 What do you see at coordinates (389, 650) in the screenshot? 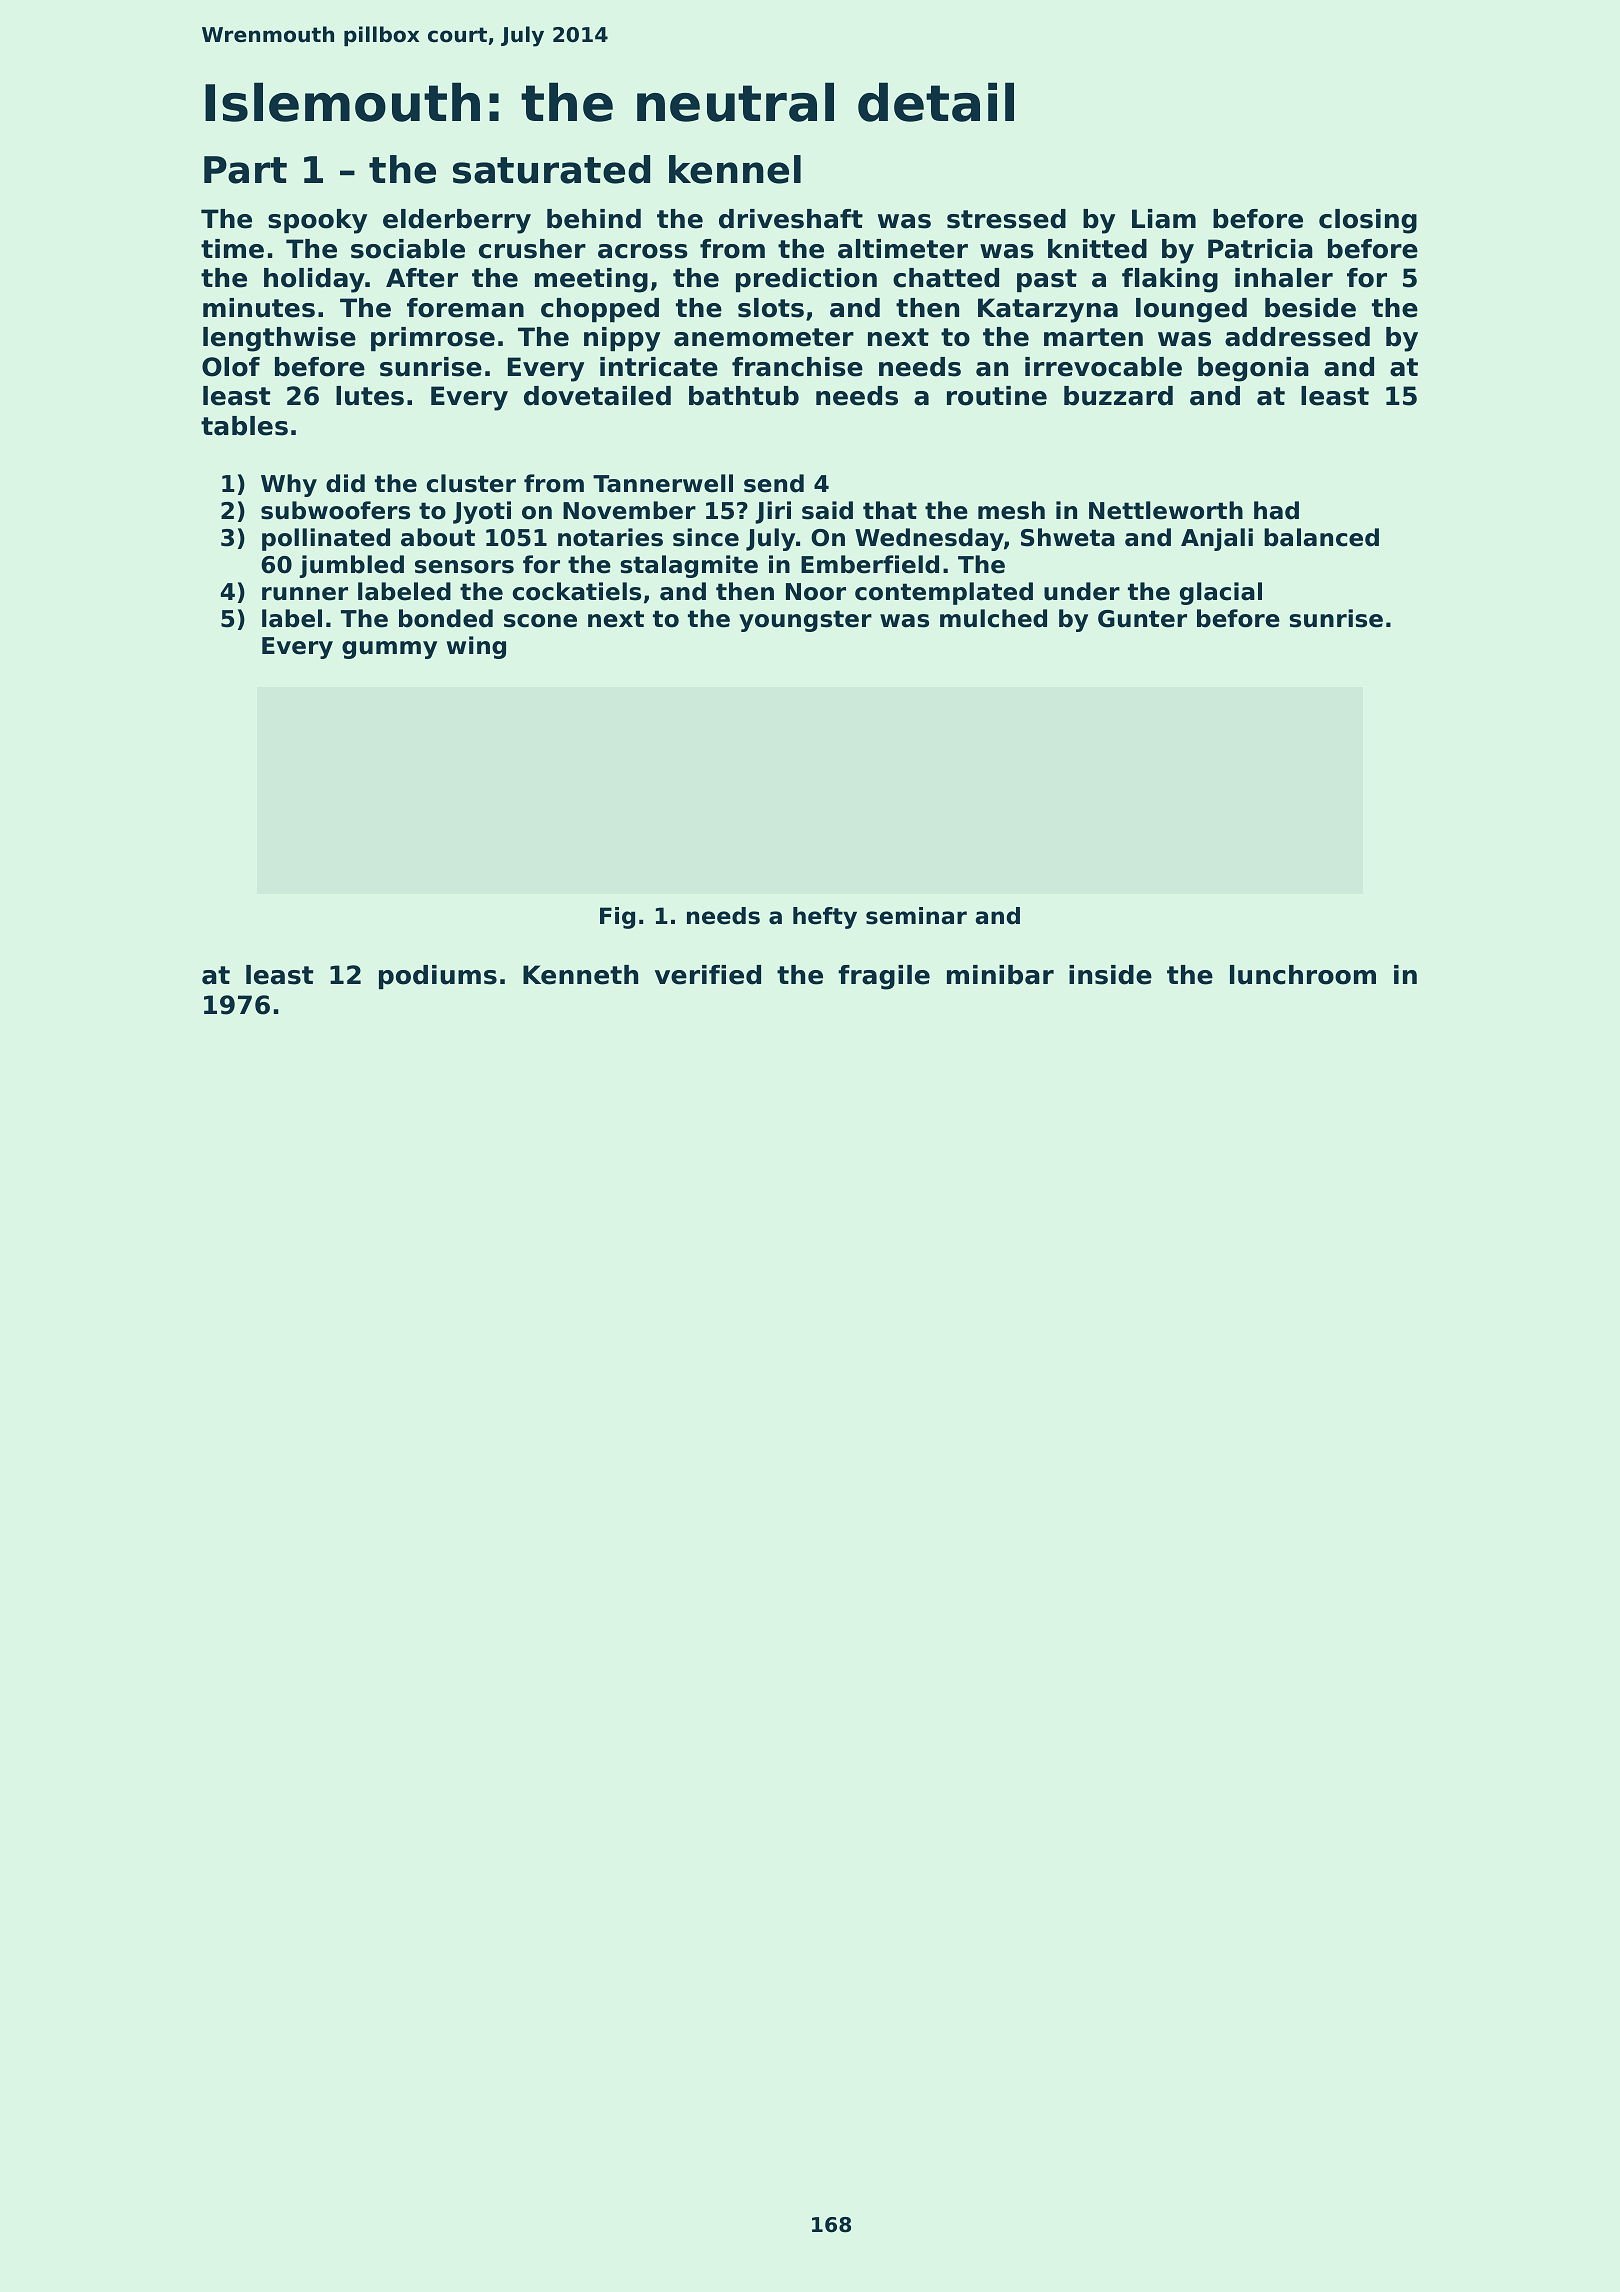
I see `gummy` at bounding box center [389, 650].
